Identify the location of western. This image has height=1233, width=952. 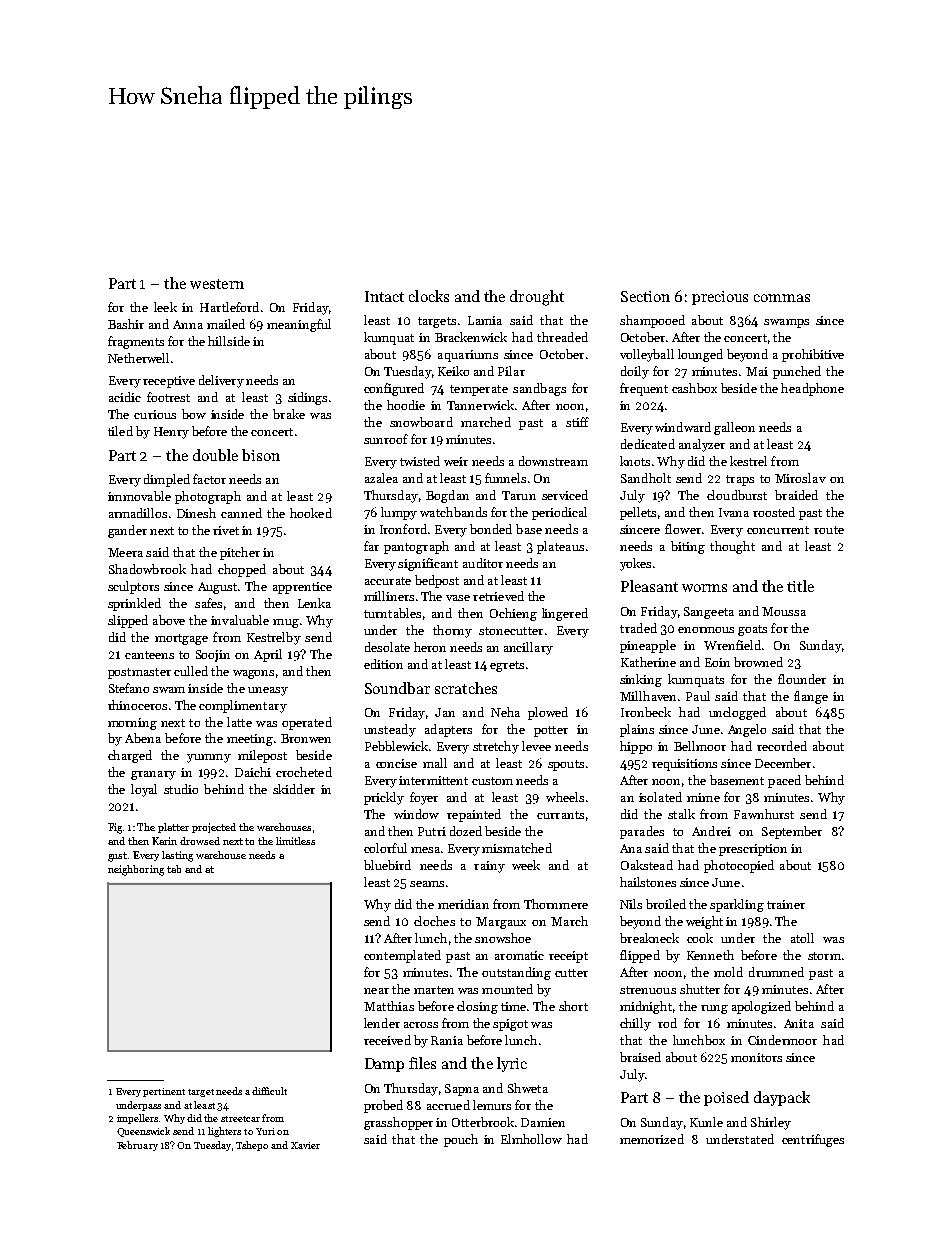
(217, 284).
